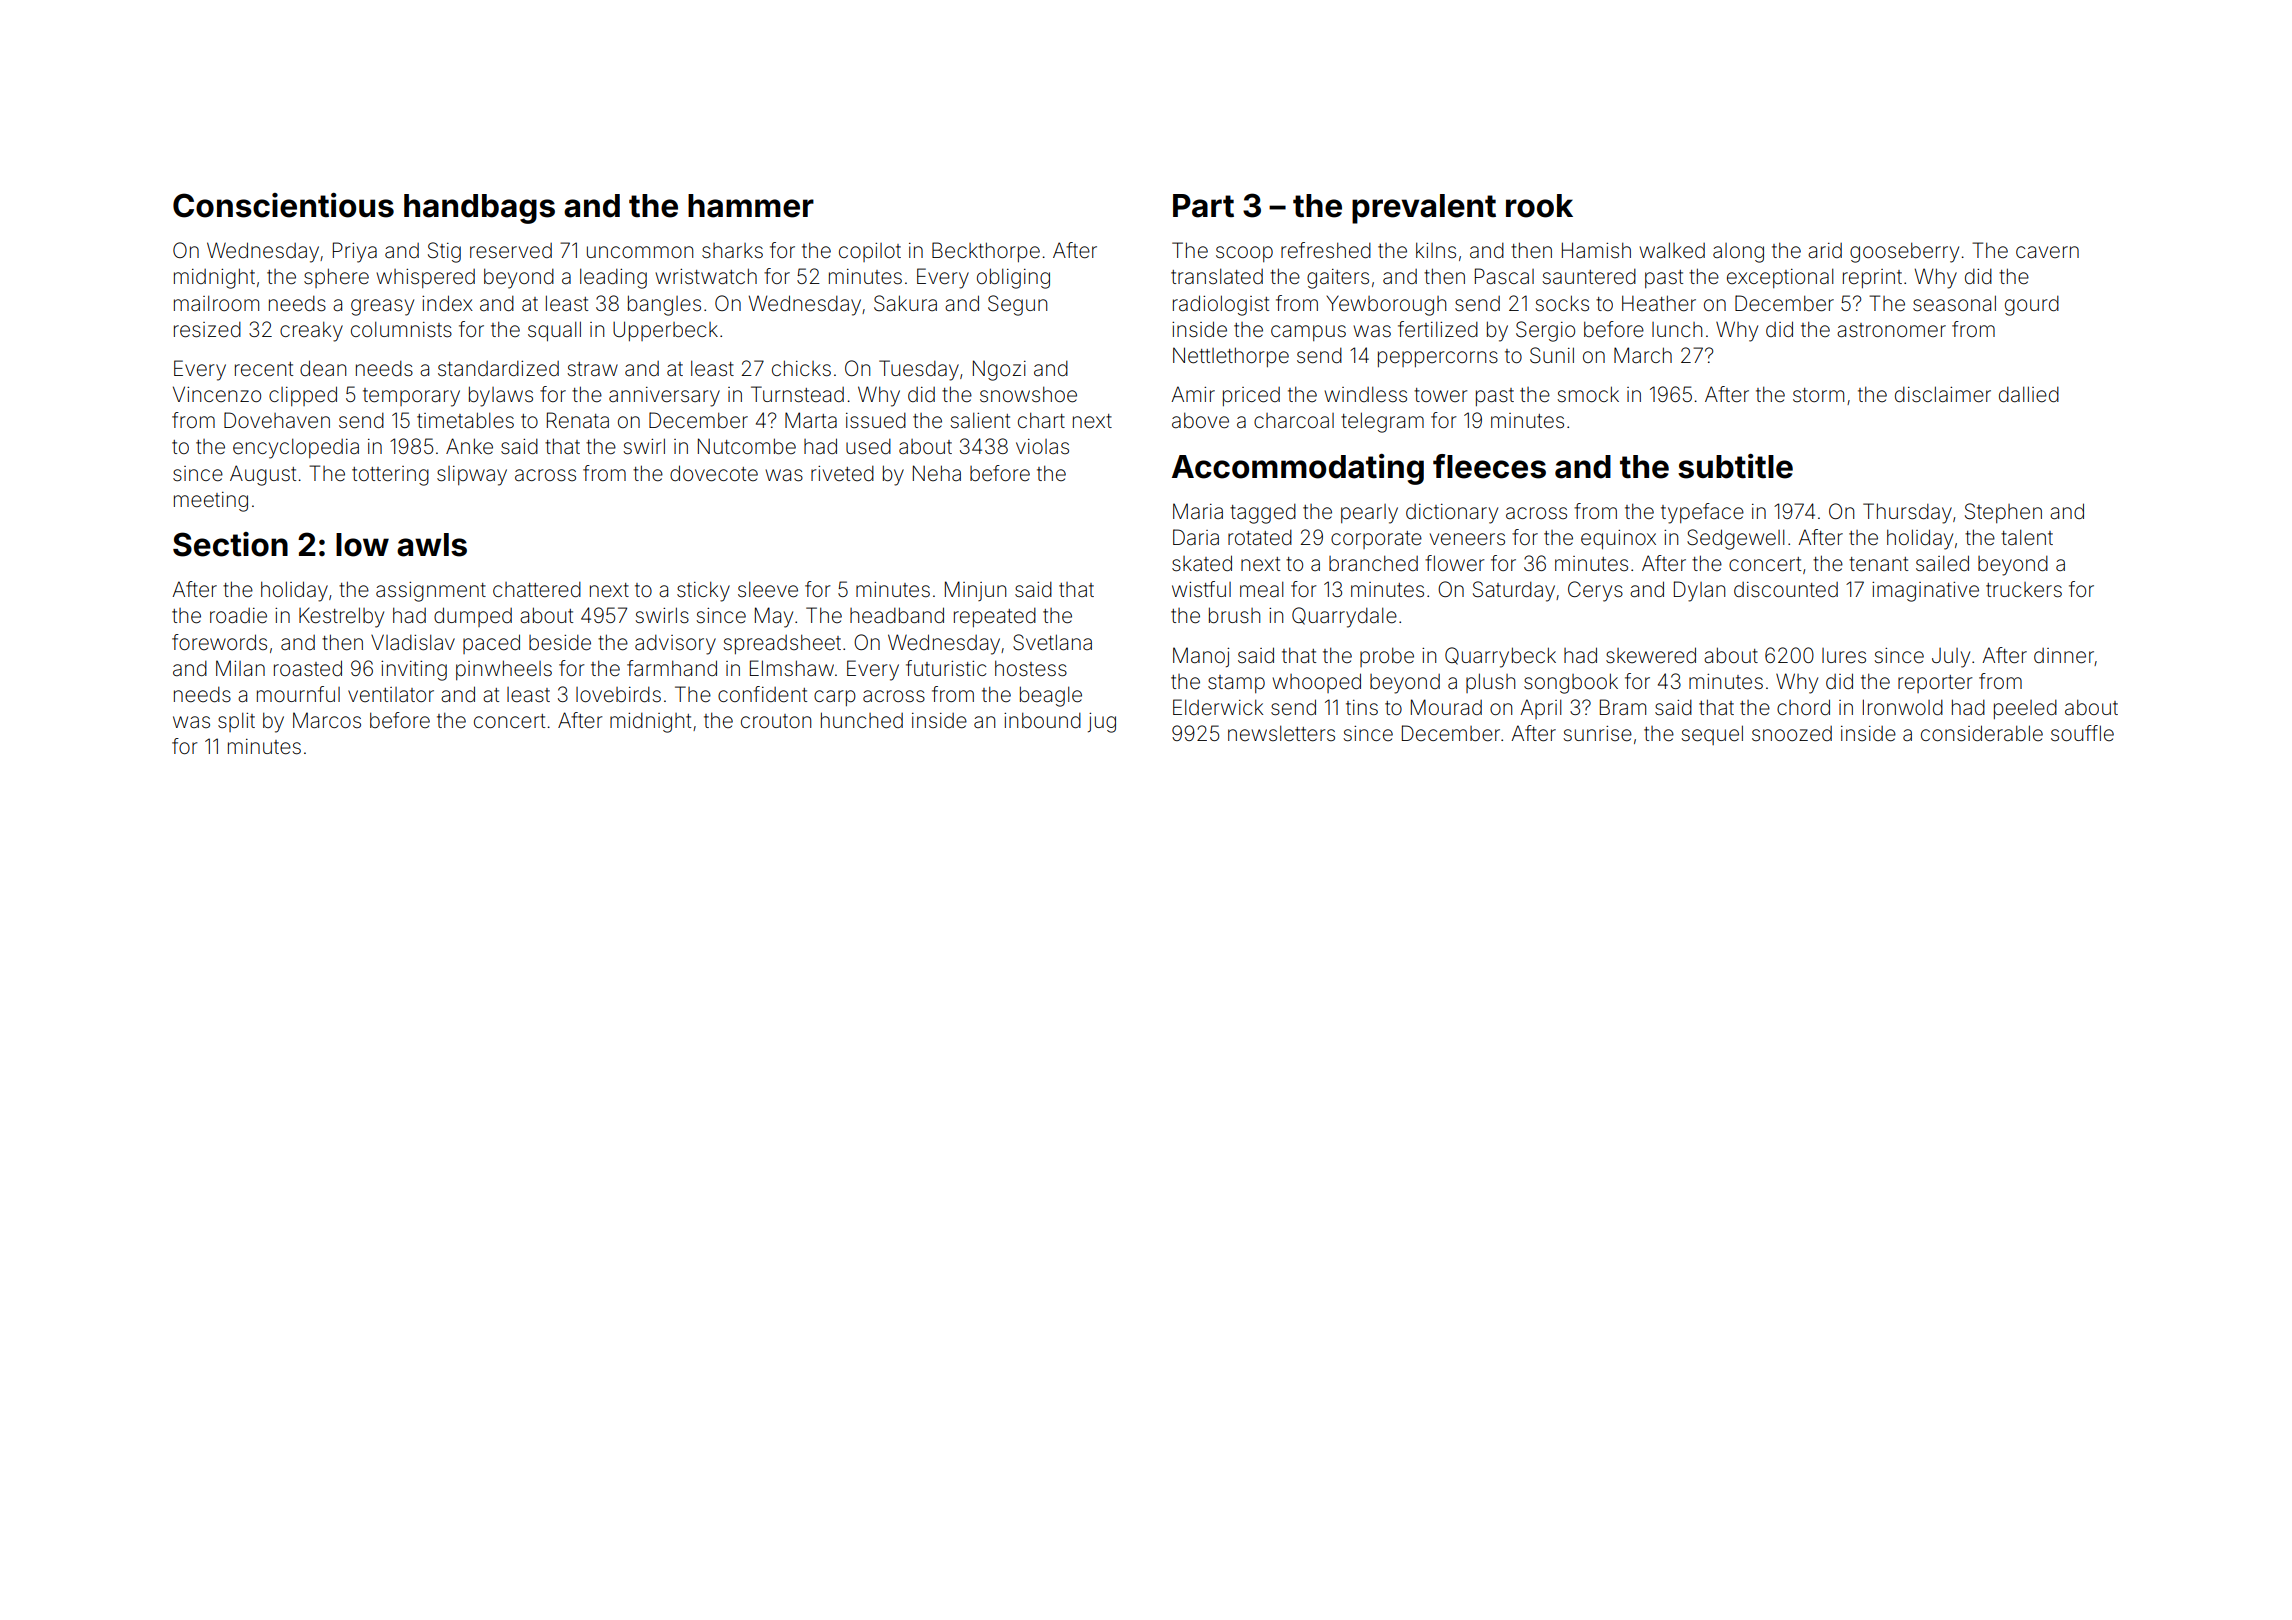 This image has height=1620, width=2292. I want to click on Yewborough, so click(1386, 305).
